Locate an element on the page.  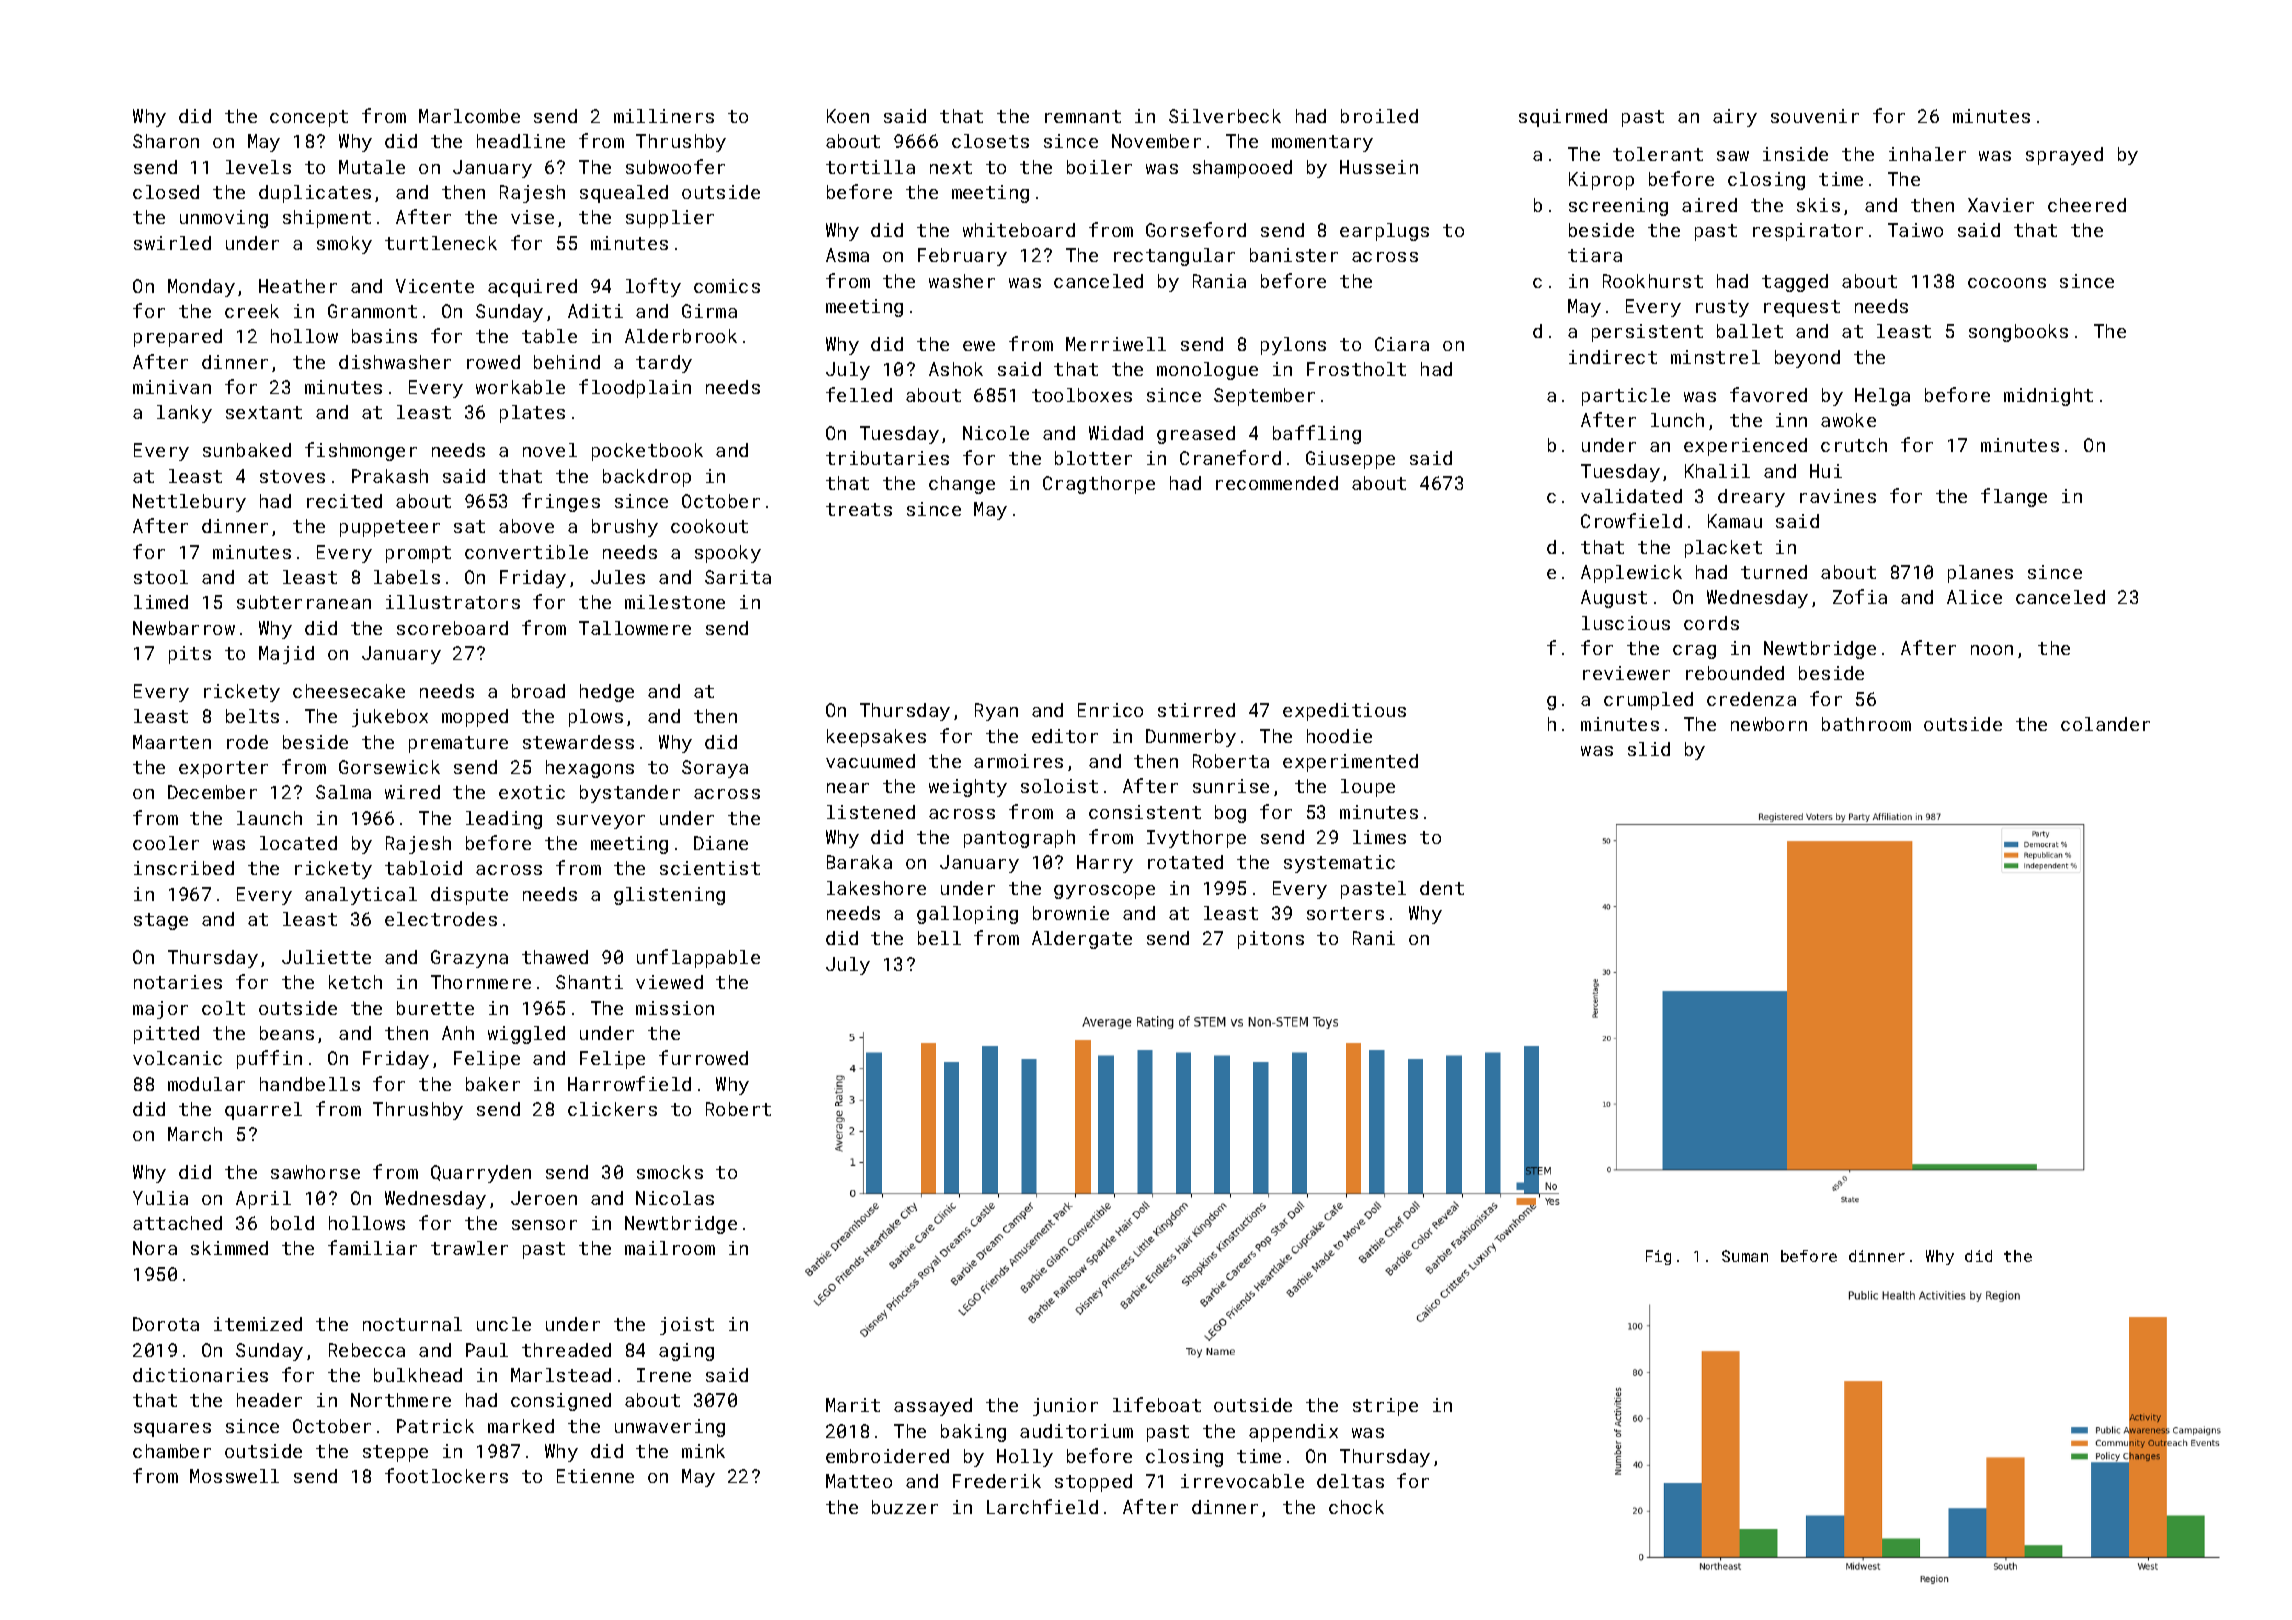
favored is located at coordinates (1768, 394).
